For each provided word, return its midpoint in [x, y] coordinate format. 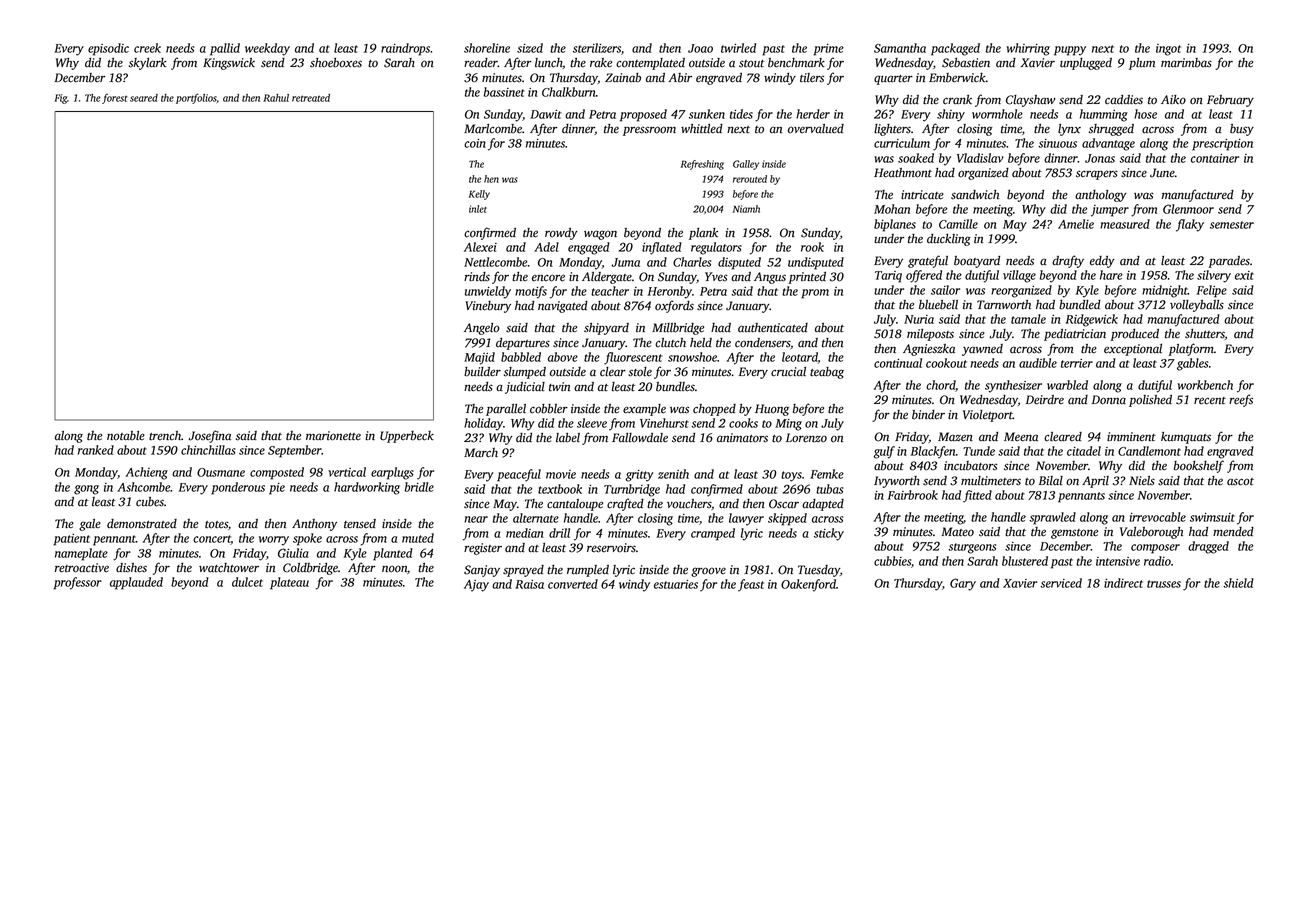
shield [1238, 583]
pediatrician [1075, 335]
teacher [610, 291]
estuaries [676, 584]
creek [147, 48]
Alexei [480, 247]
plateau [289, 583]
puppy [1070, 51]
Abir [680, 78]
